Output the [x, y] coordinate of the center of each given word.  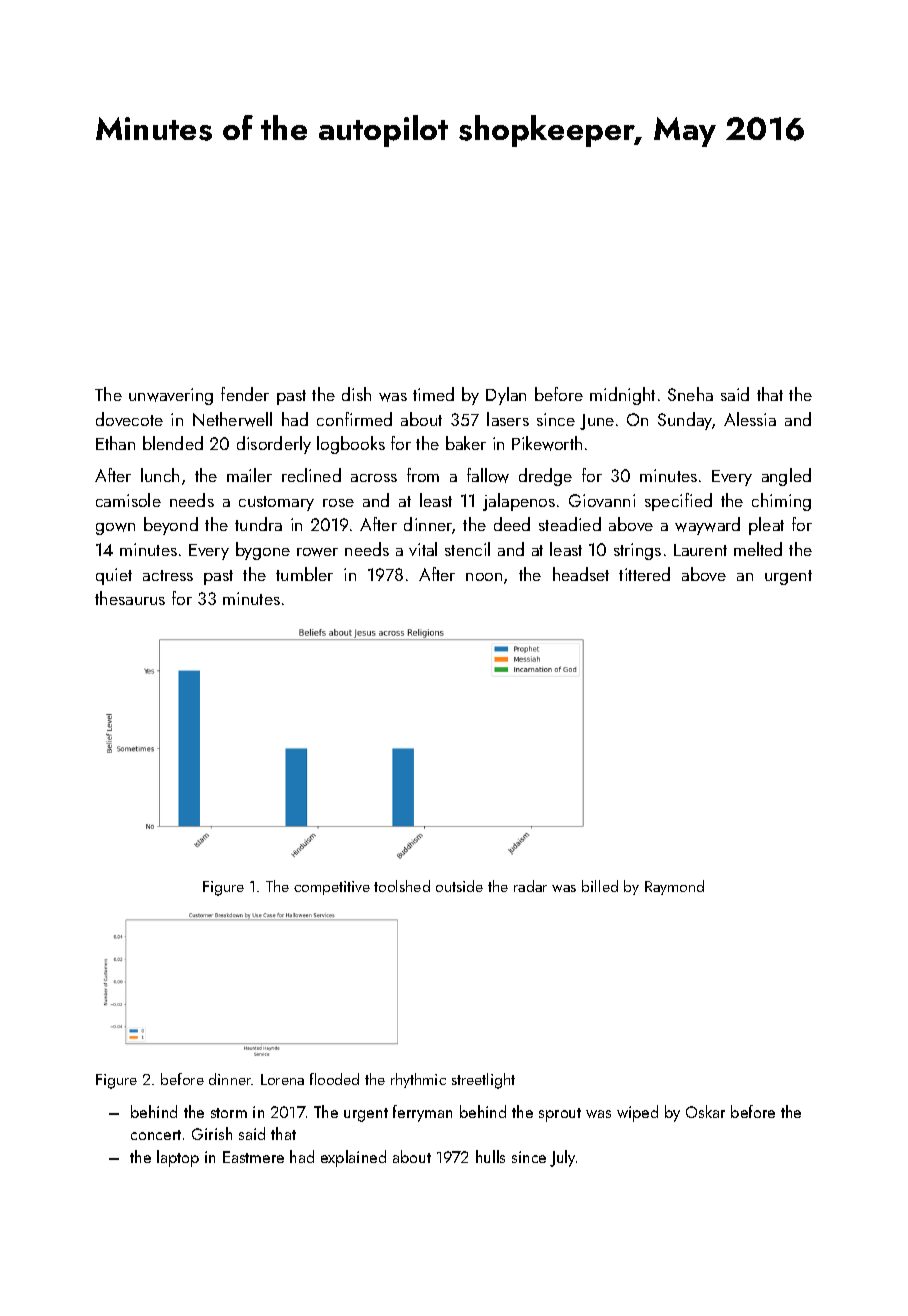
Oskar [705, 1111]
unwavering [171, 396]
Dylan [506, 396]
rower [317, 552]
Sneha [690, 394]
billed [600, 886]
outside [459, 886]
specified [678, 502]
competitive [332, 888]
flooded [334, 1079]
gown [115, 529]
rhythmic [418, 1080]
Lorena [282, 1079]
